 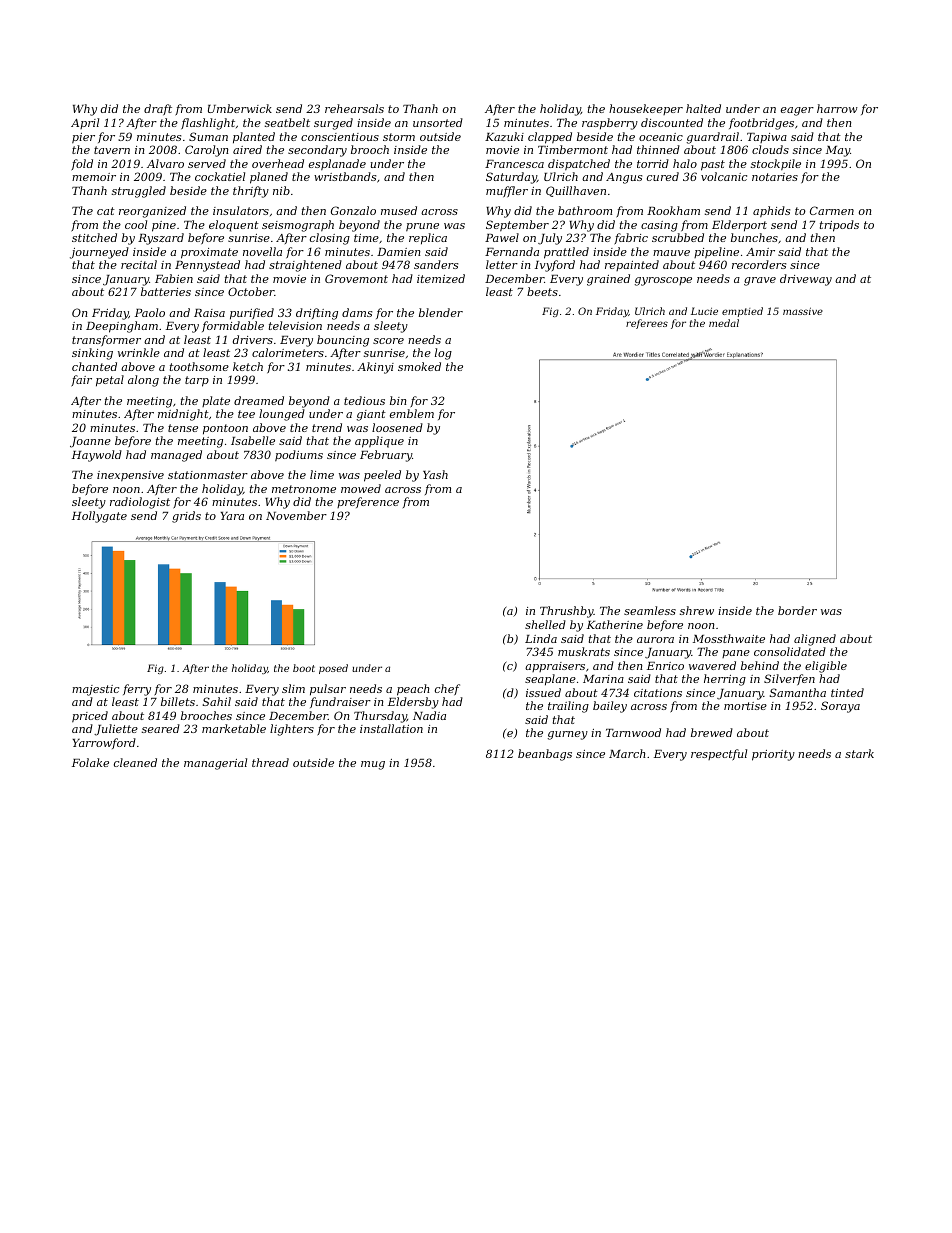 What do you see at coordinates (99, 517) in the image?
I see `Hollygate` at bounding box center [99, 517].
